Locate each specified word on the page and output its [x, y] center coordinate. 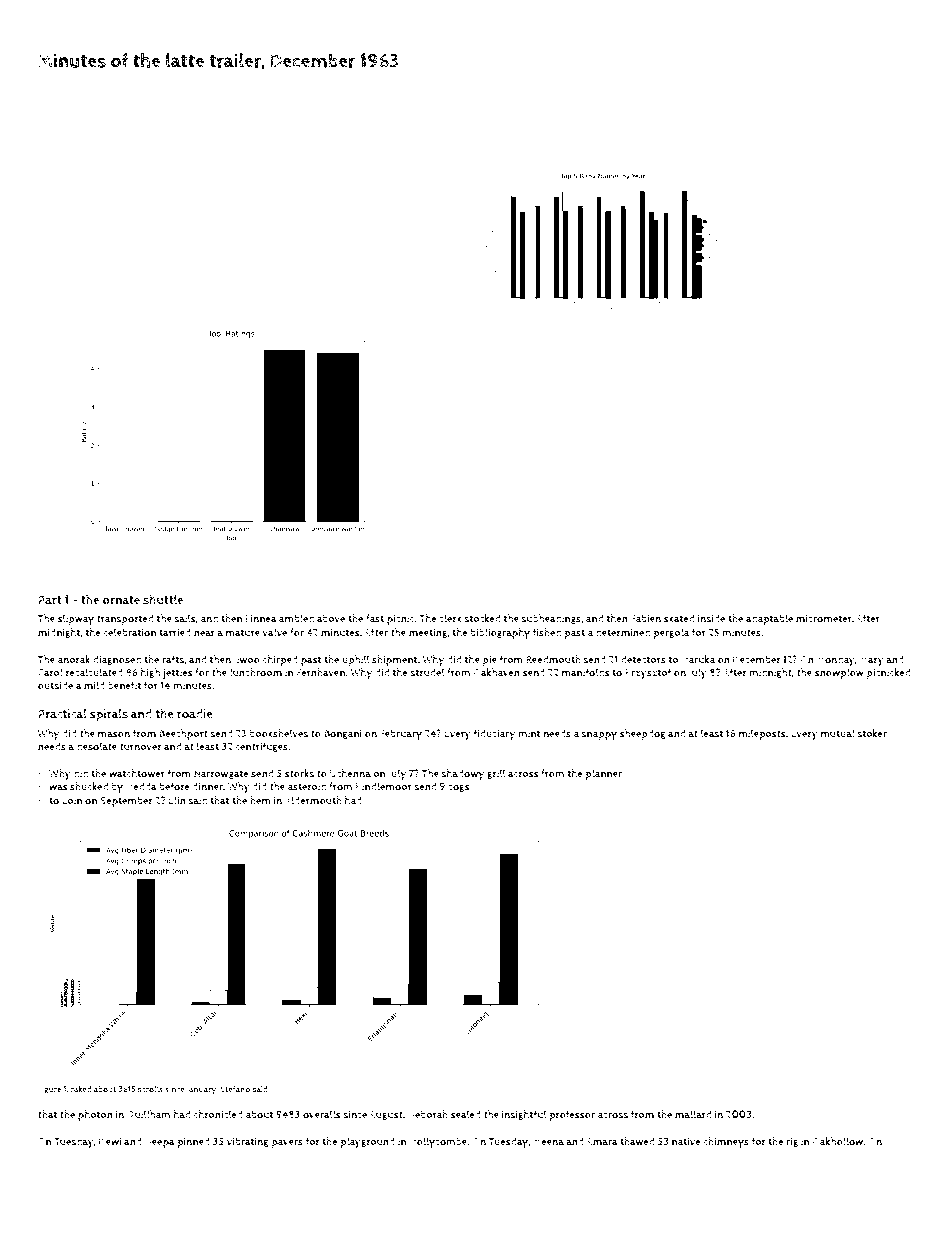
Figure [49, 1090]
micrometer [824, 618]
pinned [193, 1142]
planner [603, 774]
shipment [394, 660]
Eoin [72, 800]
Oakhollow [838, 1141]
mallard [693, 1114]
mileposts [762, 734]
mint [529, 734]
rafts [173, 659]
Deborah [428, 1114]
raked [81, 1089]
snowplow [839, 673]
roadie [195, 714]
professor [572, 1115]
